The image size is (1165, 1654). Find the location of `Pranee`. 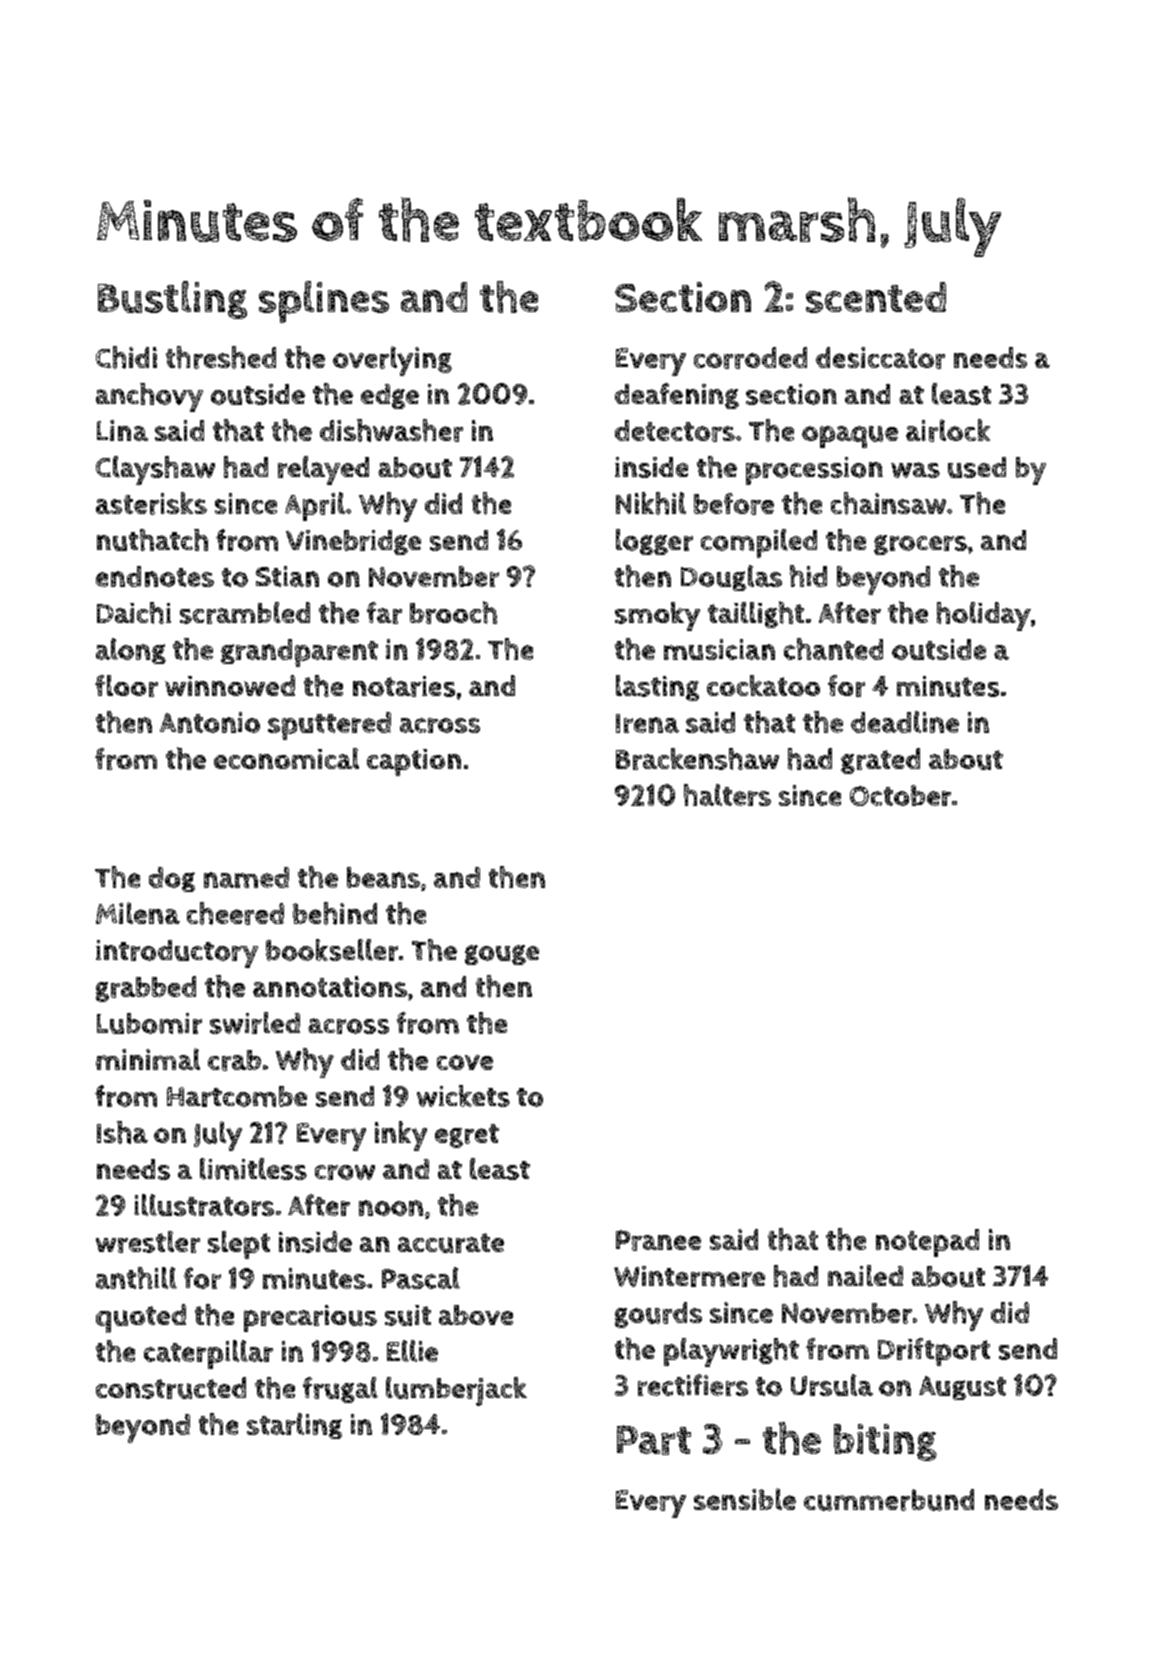

Pranee is located at coordinates (658, 1240).
